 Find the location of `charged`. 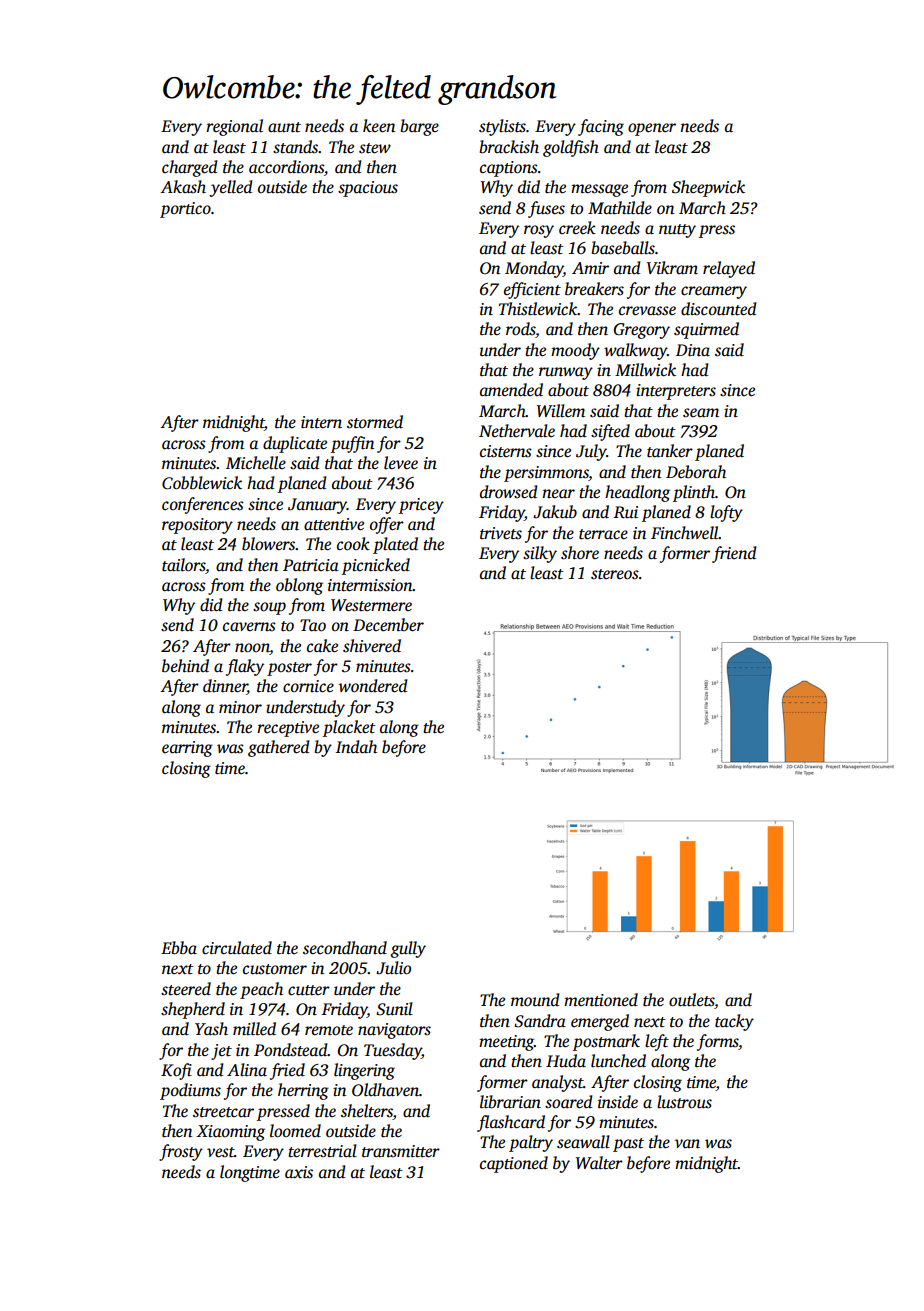

charged is located at coordinates (189, 168).
